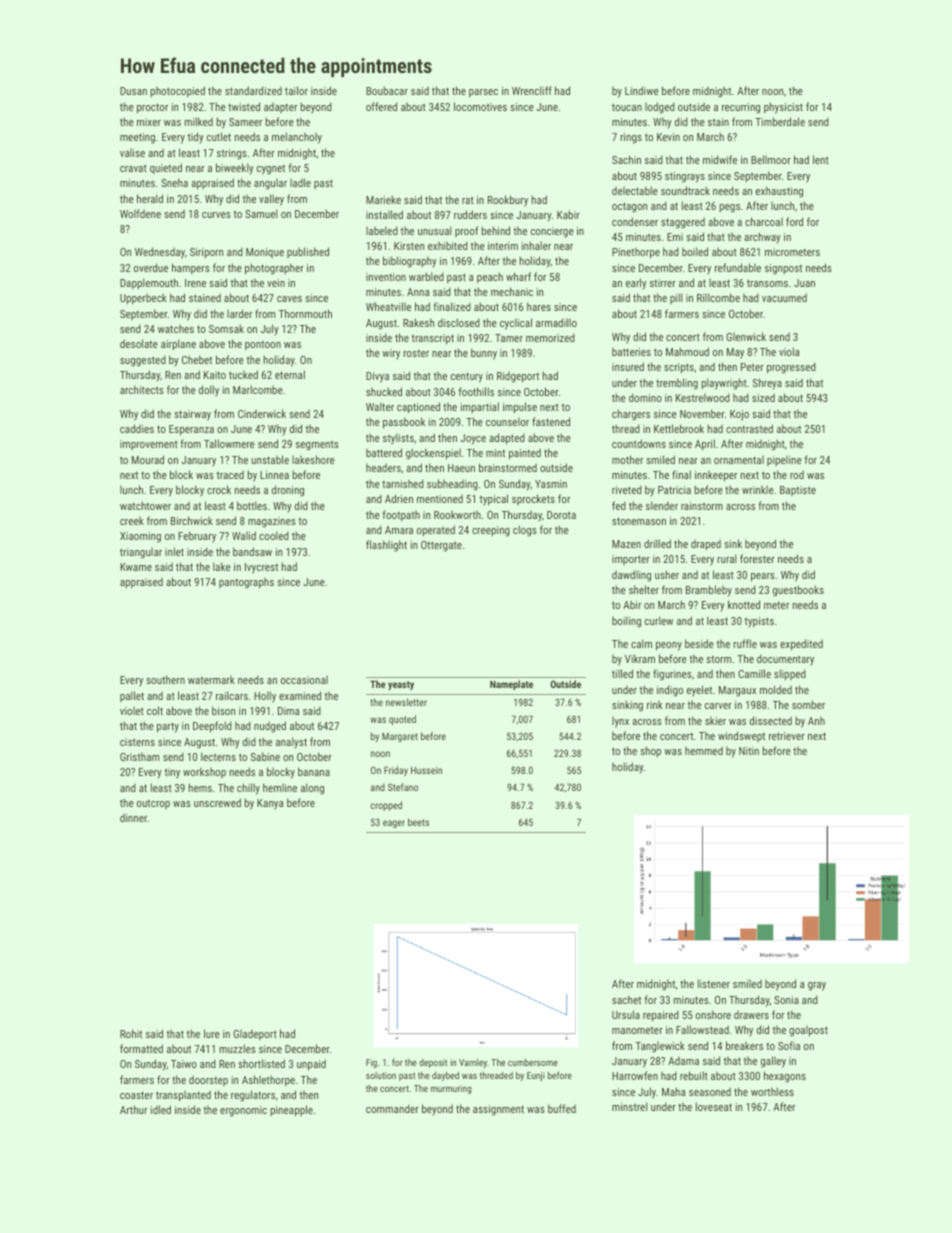  Describe the element at coordinates (716, 476) in the image. I see `innkeeper` at that location.
